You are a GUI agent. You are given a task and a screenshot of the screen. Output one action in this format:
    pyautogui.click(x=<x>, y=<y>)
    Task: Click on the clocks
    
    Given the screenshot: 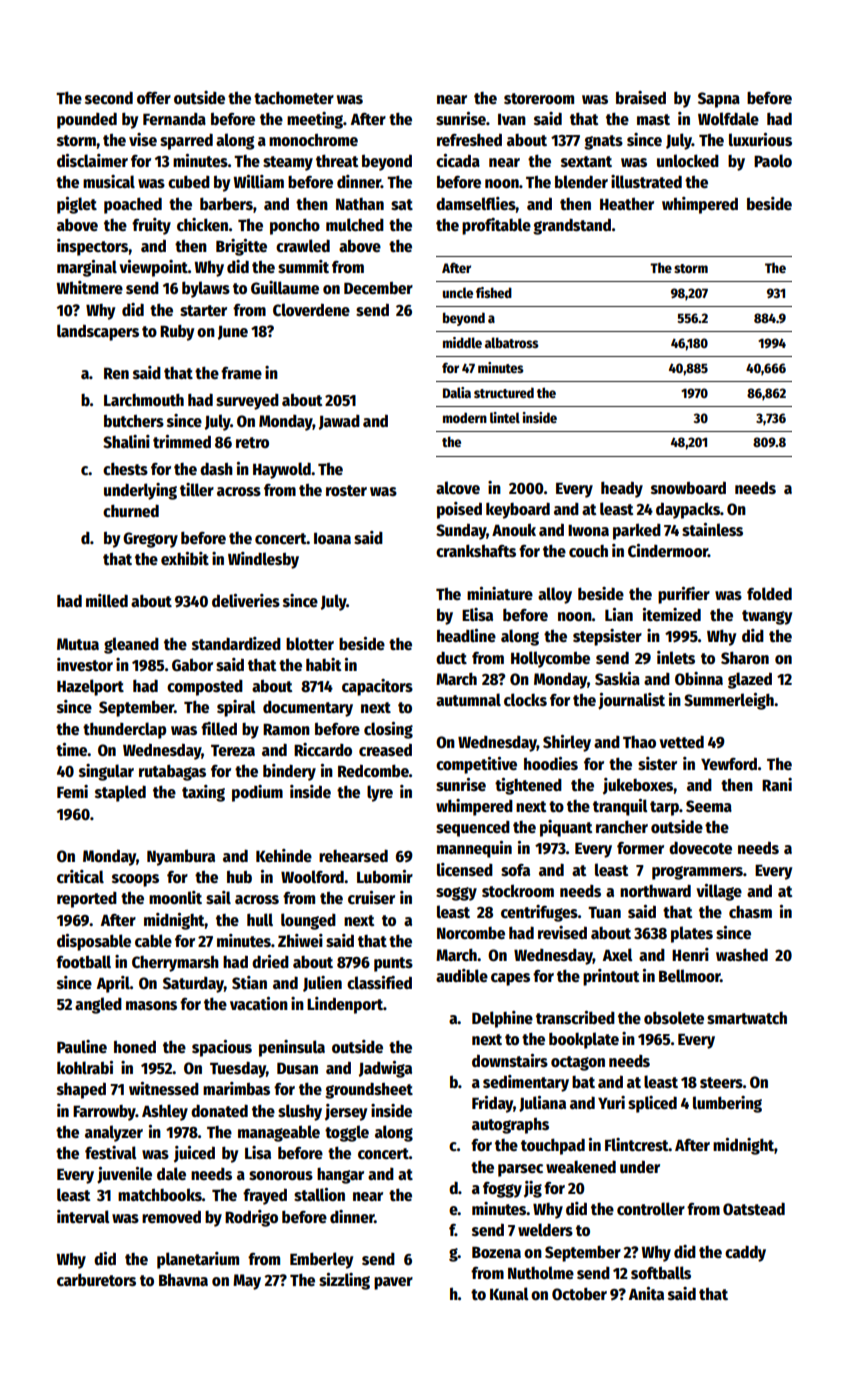 What is the action you would take?
    pyautogui.click(x=525, y=700)
